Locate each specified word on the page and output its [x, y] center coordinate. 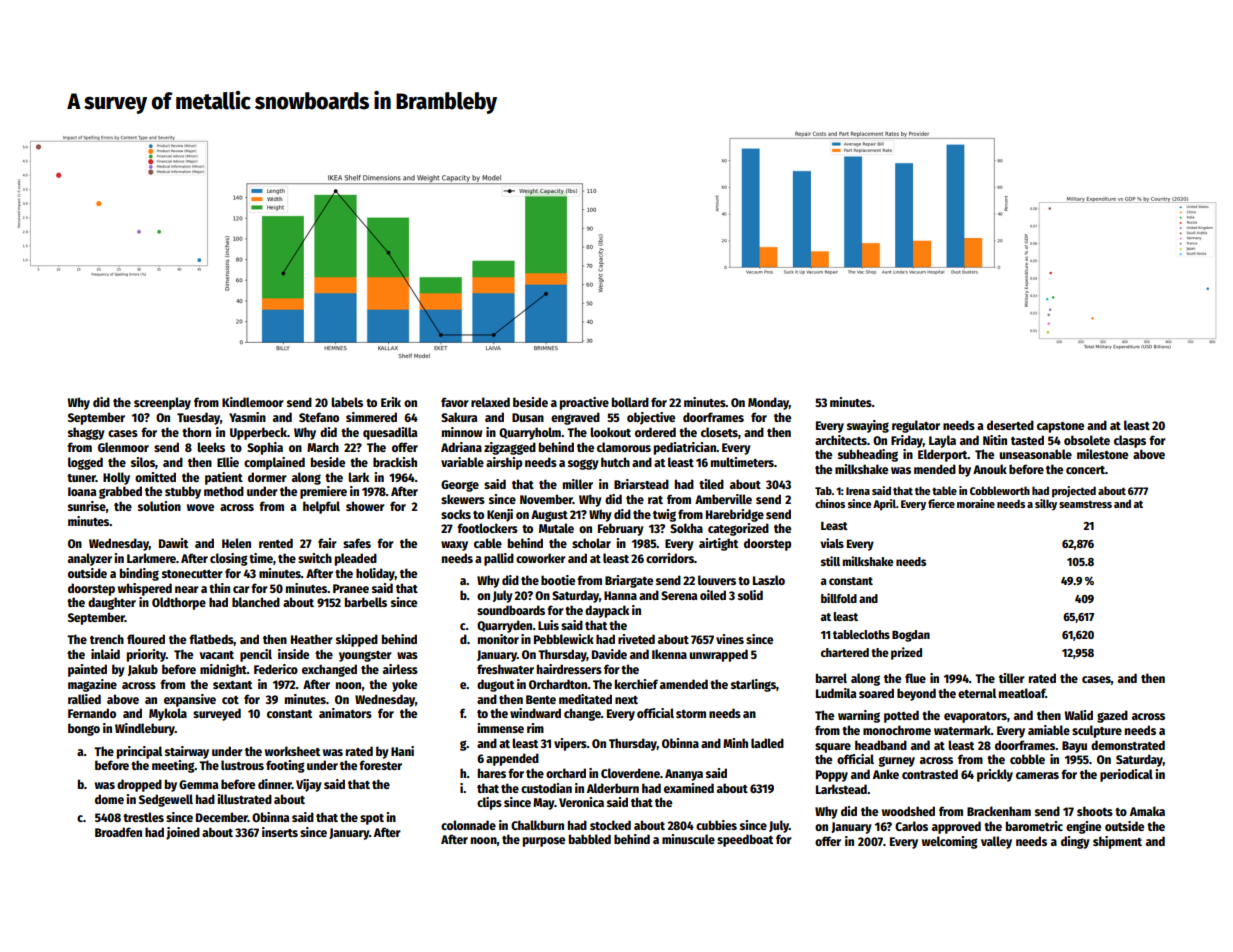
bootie [558, 580]
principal [139, 752]
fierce [941, 503]
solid [750, 595]
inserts [280, 832]
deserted [1010, 425]
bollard [630, 402]
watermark [962, 730]
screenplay [162, 403]
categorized [738, 529]
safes [357, 543]
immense [501, 728]
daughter [112, 603]
